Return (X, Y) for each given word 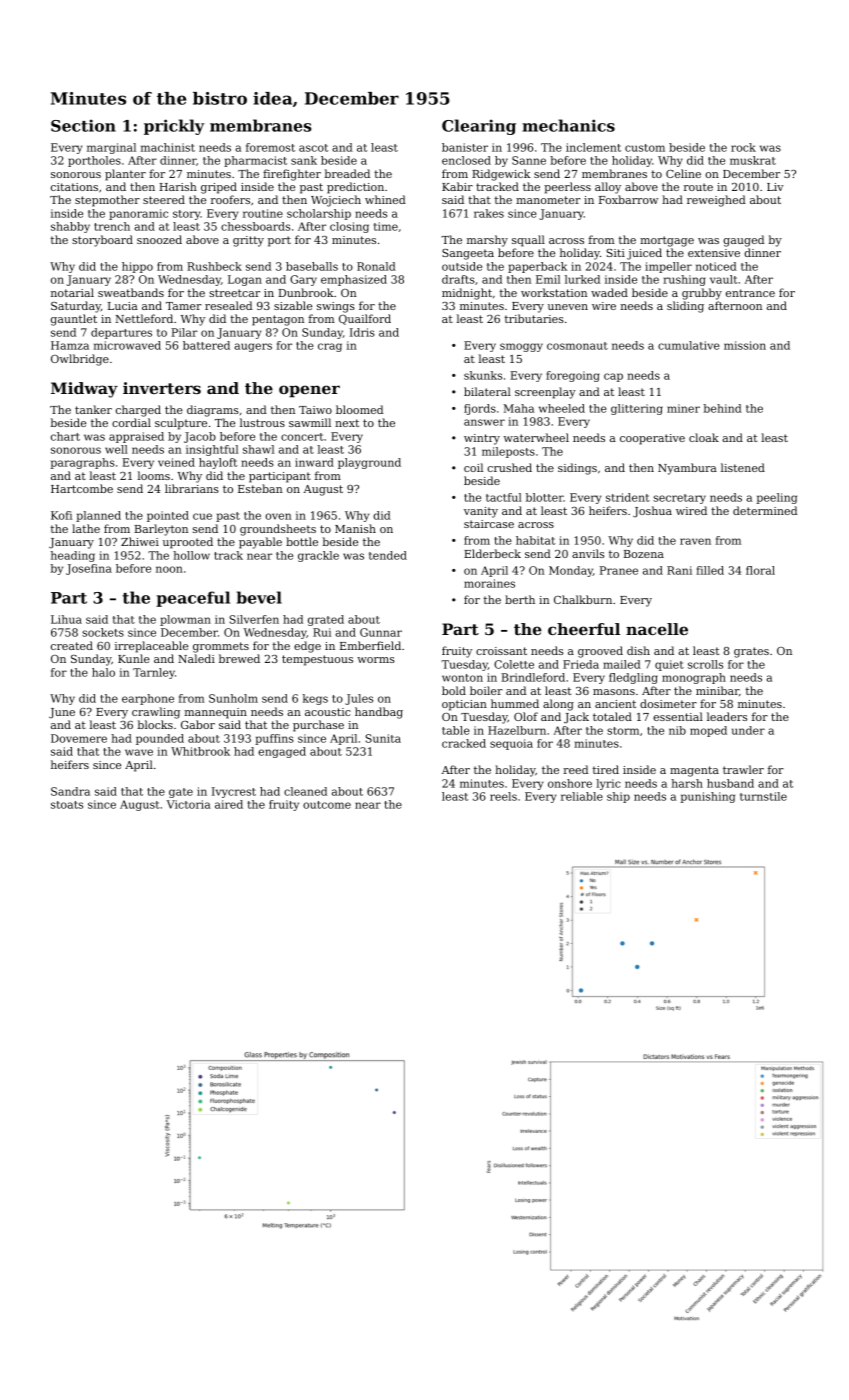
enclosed (466, 160)
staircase (489, 524)
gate (181, 793)
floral (760, 570)
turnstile (763, 796)
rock (743, 147)
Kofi (61, 515)
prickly (174, 127)
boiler (486, 690)
